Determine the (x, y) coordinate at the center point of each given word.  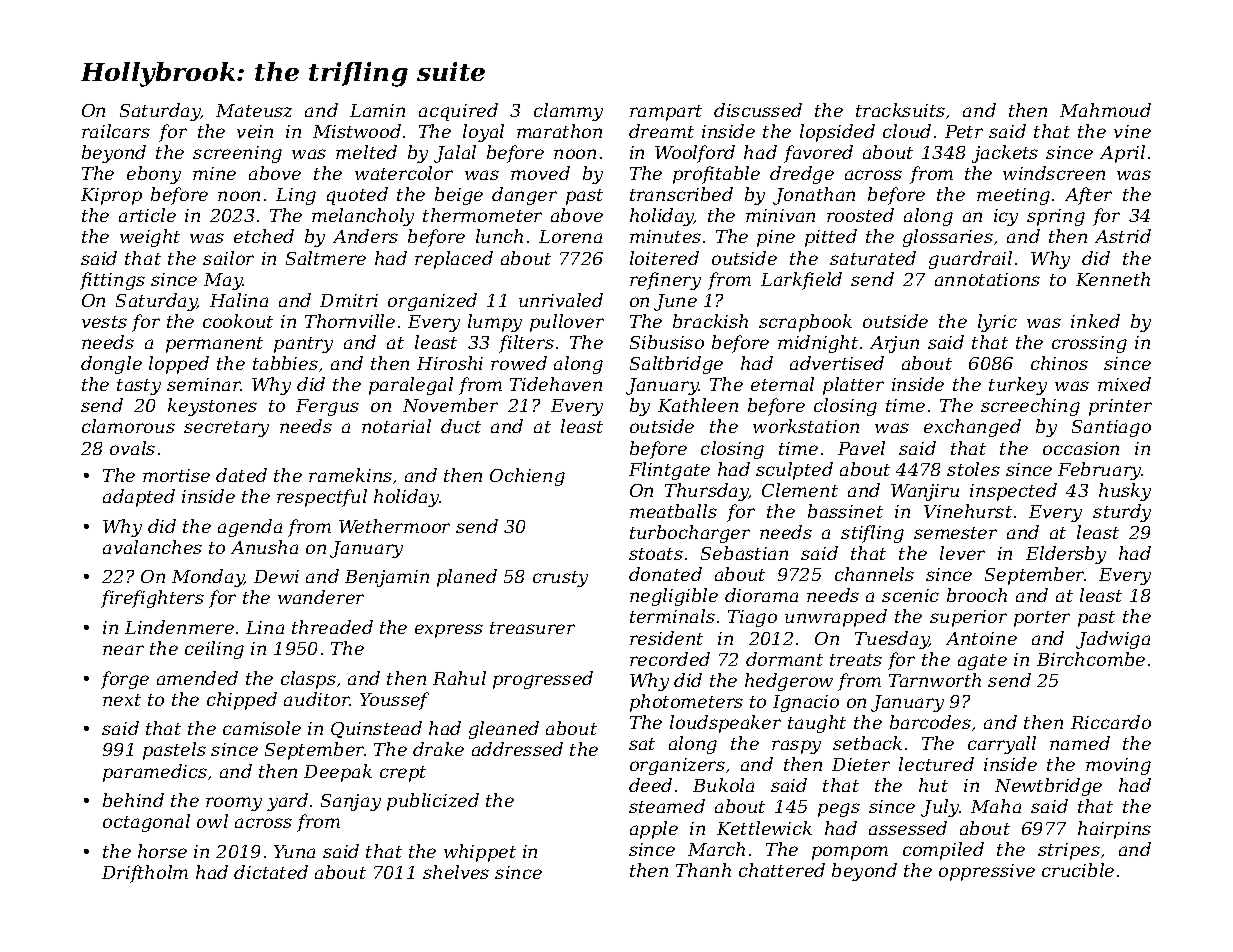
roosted (860, 215)
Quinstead (376, 729)
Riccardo (1111, 722)
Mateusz (254, 110)
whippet (480, 853)
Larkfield (801, 281)
